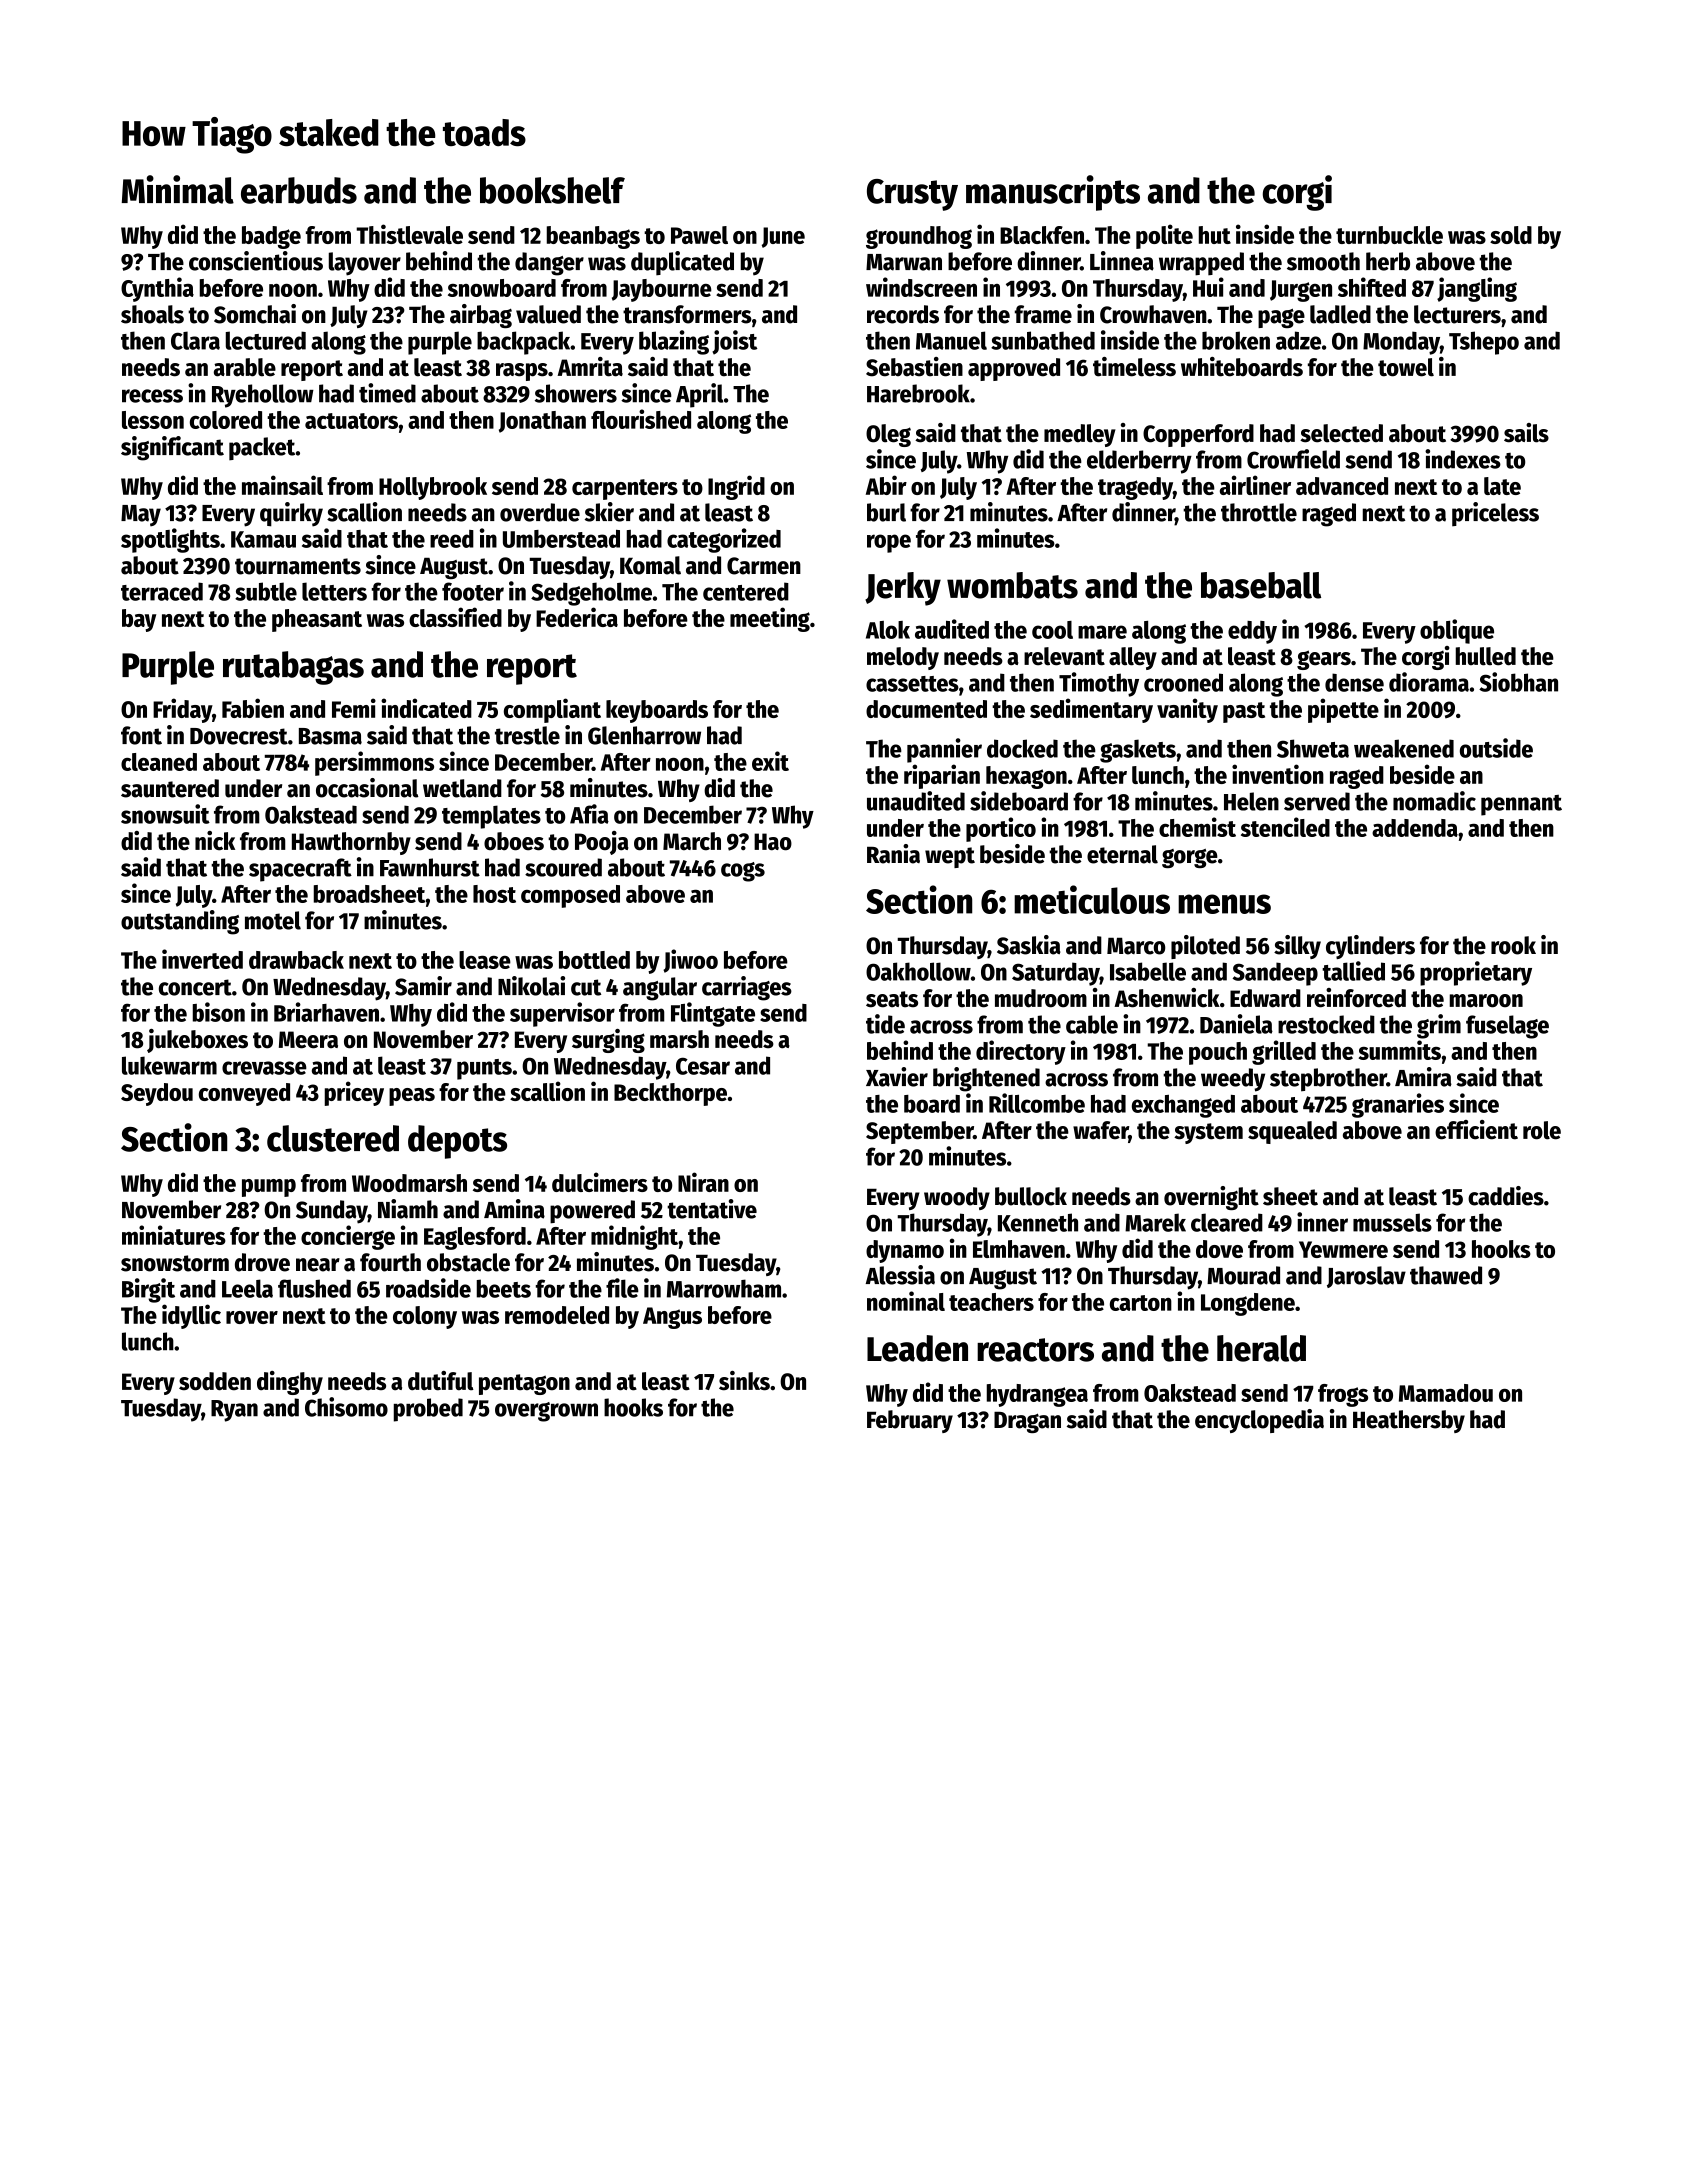 This screenshot has width=1683, height=2178. What do you see at coordinates (692, 841) in the screenshot?
I see `March` at bounding box center [692, 841].
